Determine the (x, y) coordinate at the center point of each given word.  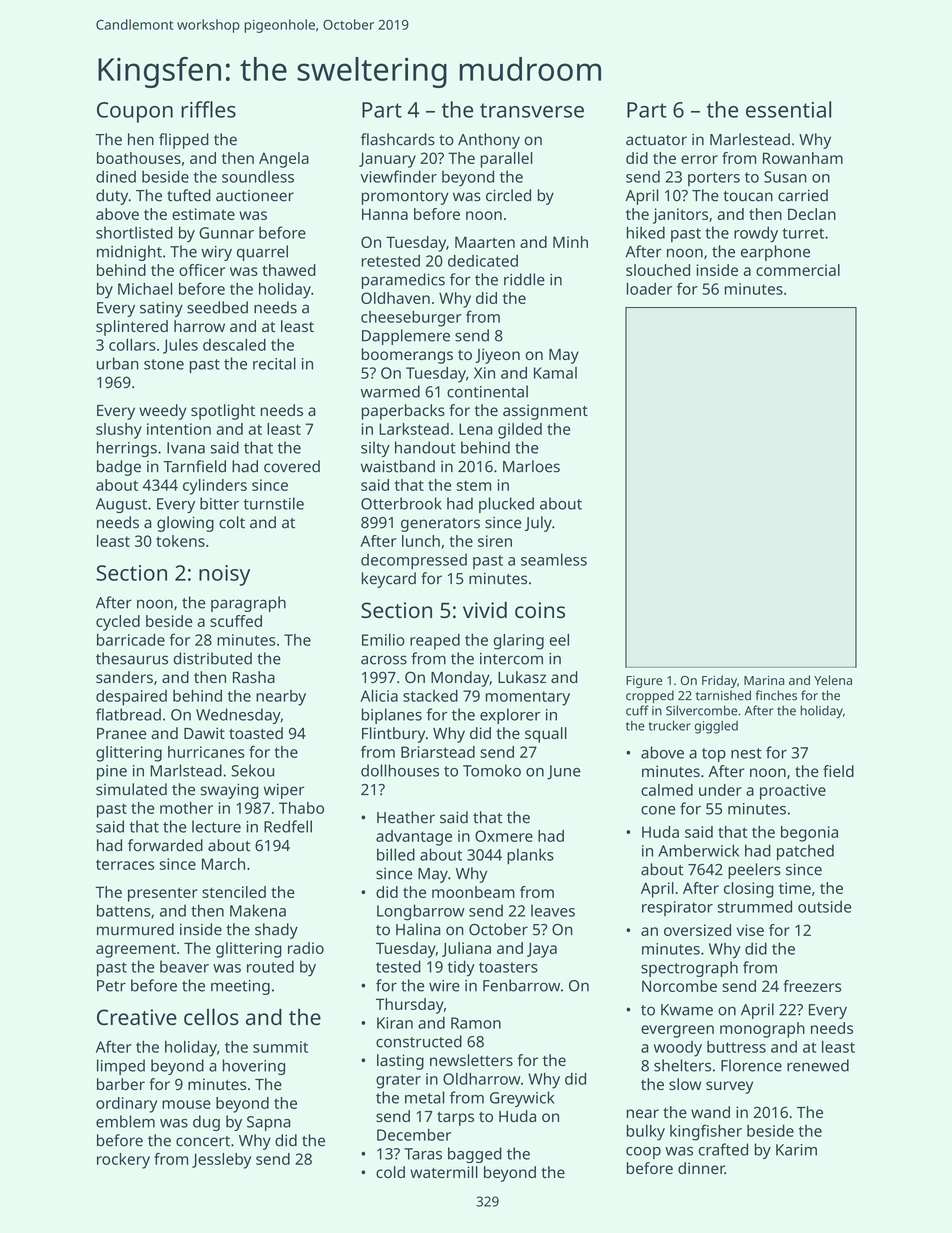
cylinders (215, 487)
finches (776, 695)
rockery (123, 1161)
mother (186, 808)
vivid (485, 609)
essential (788, 109)
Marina (764, 680)
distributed (212, 658)
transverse (532, 110)
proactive (793, 792)
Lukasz (522, 677)
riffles (208, 109)
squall (546, 735)
